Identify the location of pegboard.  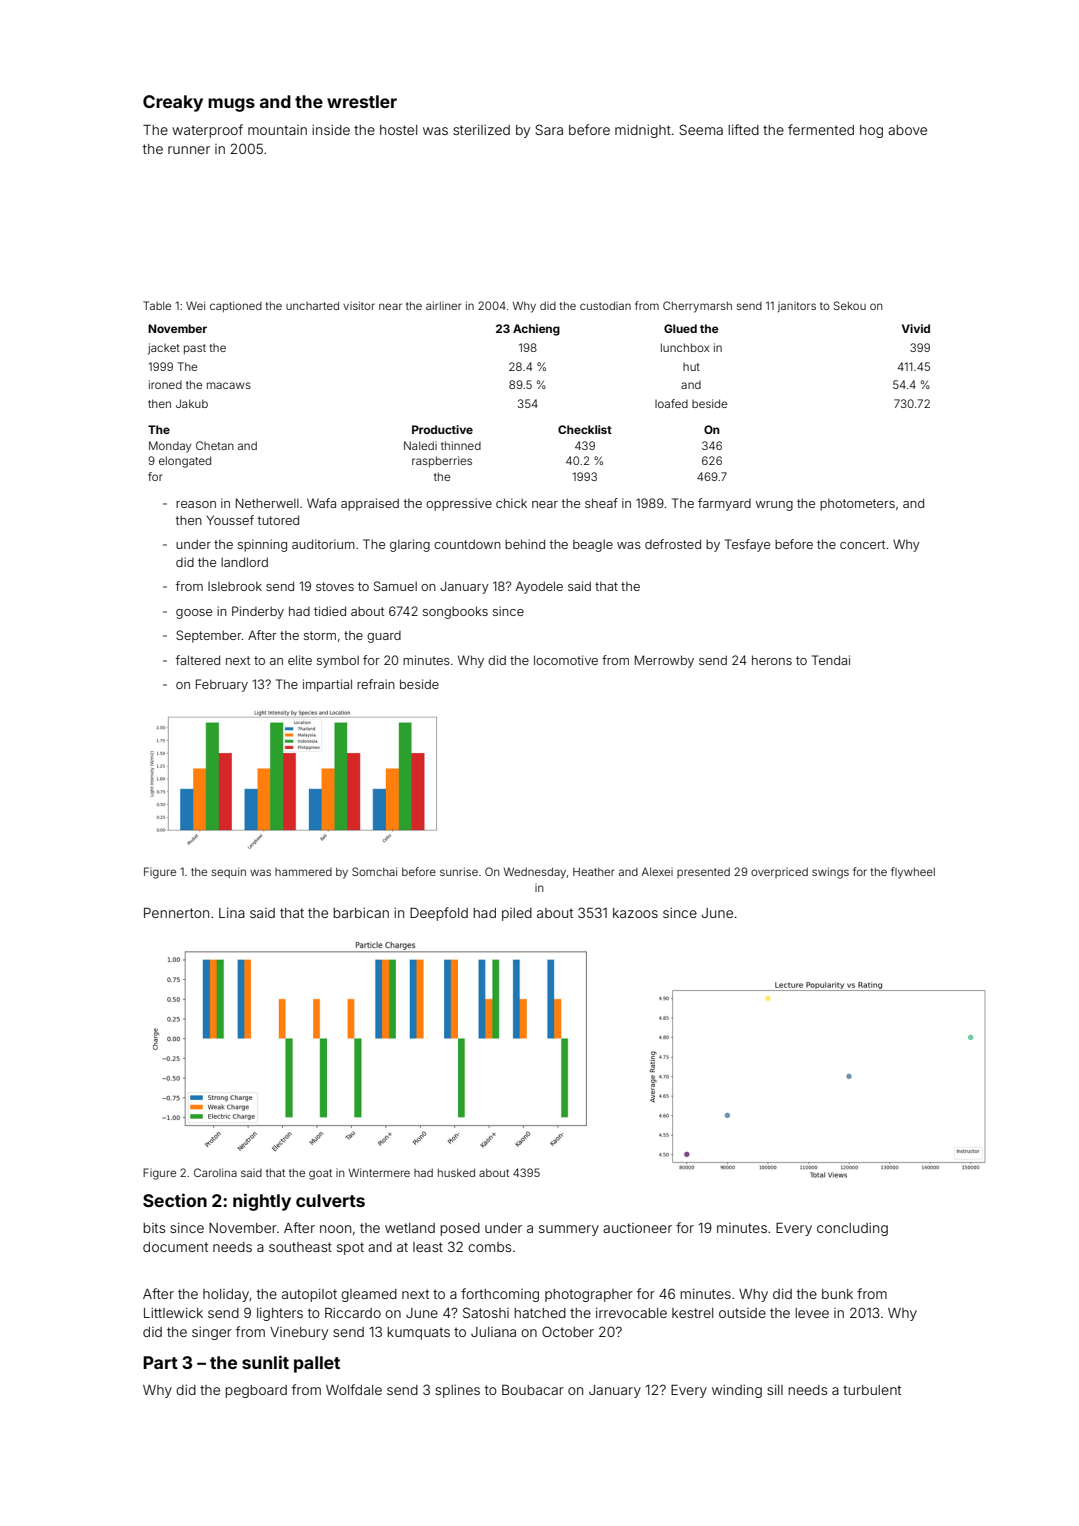
(256, 1391).
